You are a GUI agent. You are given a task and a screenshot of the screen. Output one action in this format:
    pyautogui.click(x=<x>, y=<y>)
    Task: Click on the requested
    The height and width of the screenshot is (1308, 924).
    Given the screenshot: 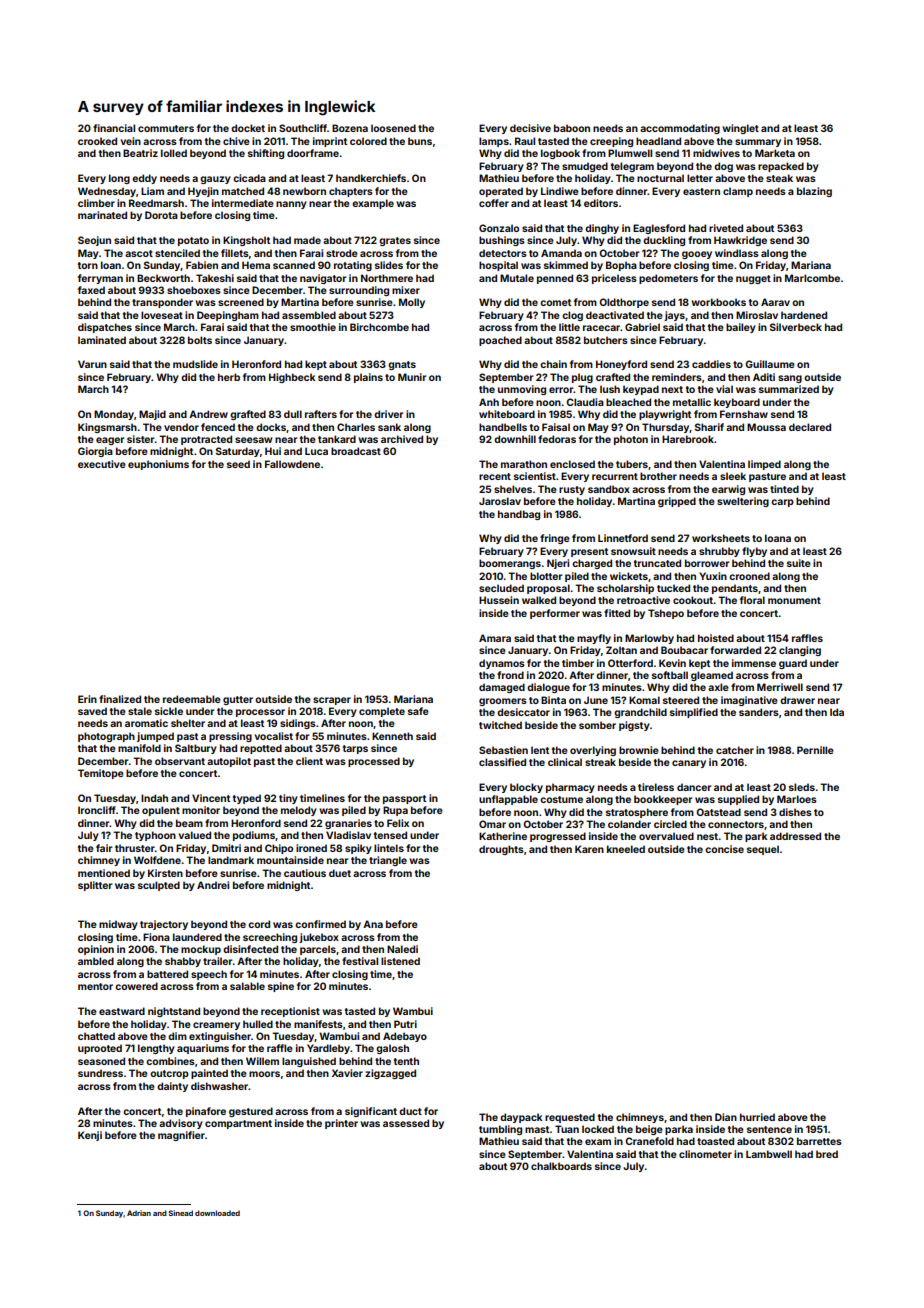 What is the action you would take?
    pyautogui.click(x=570, y=1118)
